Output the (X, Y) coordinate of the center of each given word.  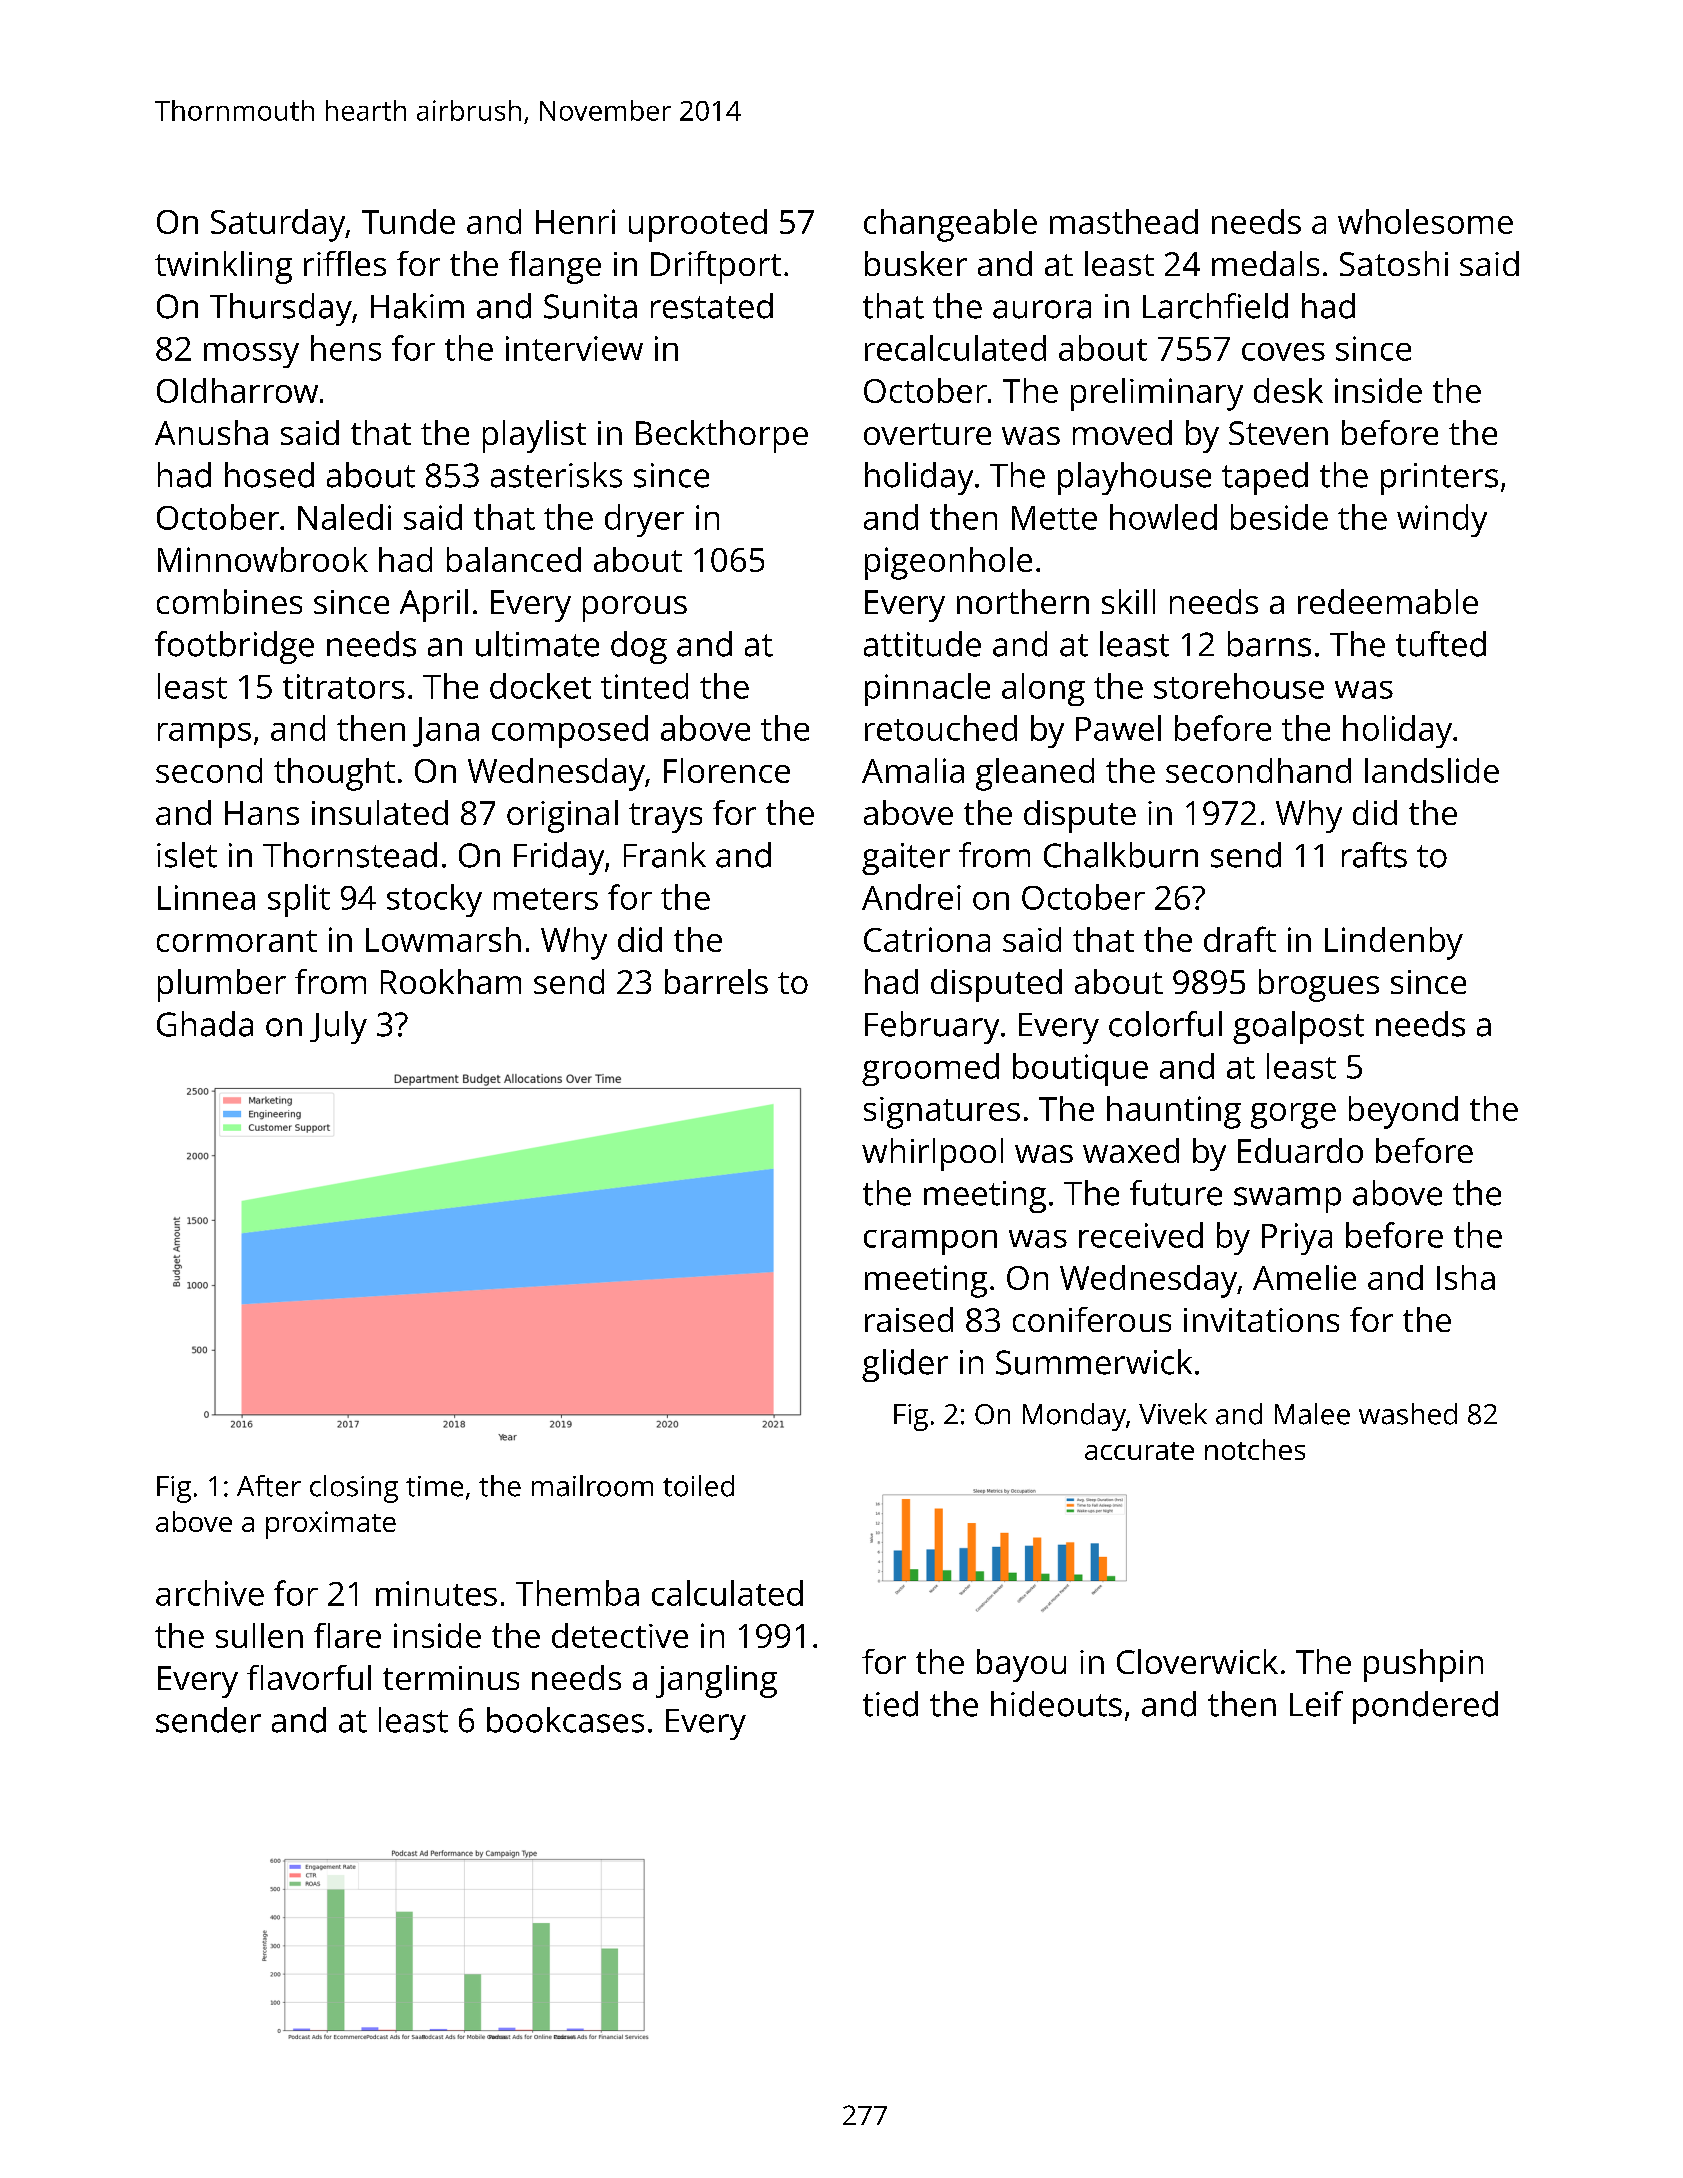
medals (1265, 263)
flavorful (309, 1677)
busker (916, 263)
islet (187, 855)
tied (890, 1704)
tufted (1441, 644)
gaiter (906, 859)
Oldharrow (237, 390)
